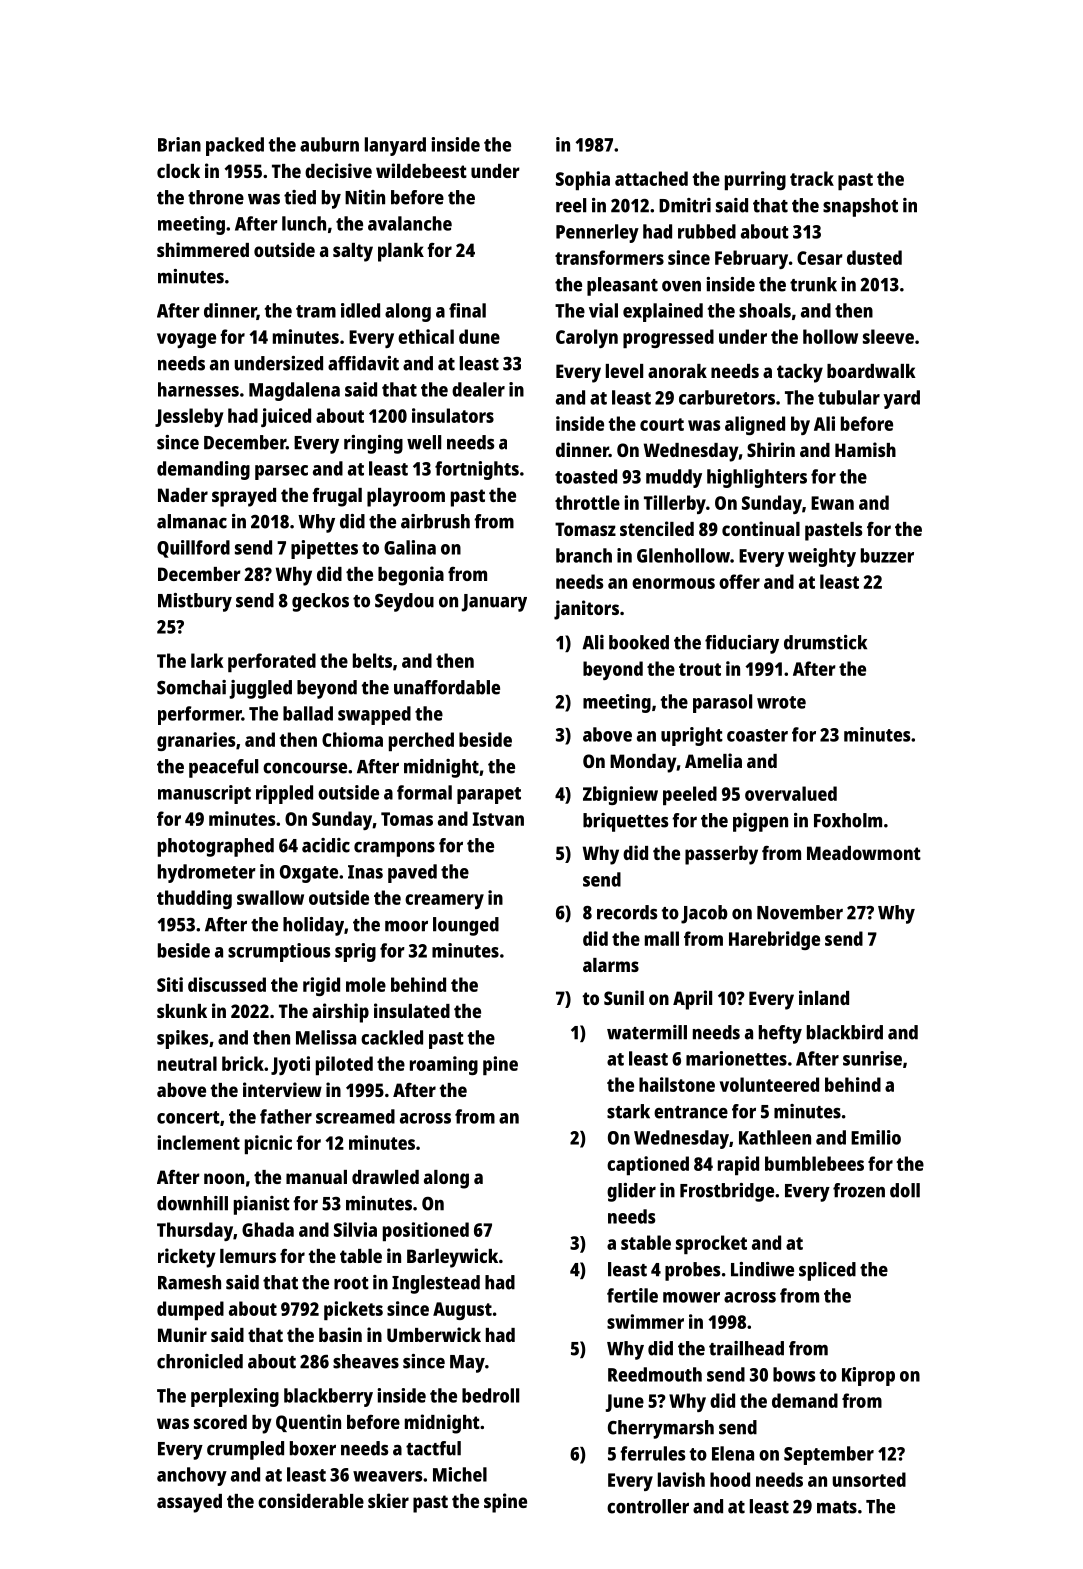 The image size is (1083, 1569). What do you see at coordinates (609, 257) in the page?
I see `transformers` at bounding box center [609, 257].
